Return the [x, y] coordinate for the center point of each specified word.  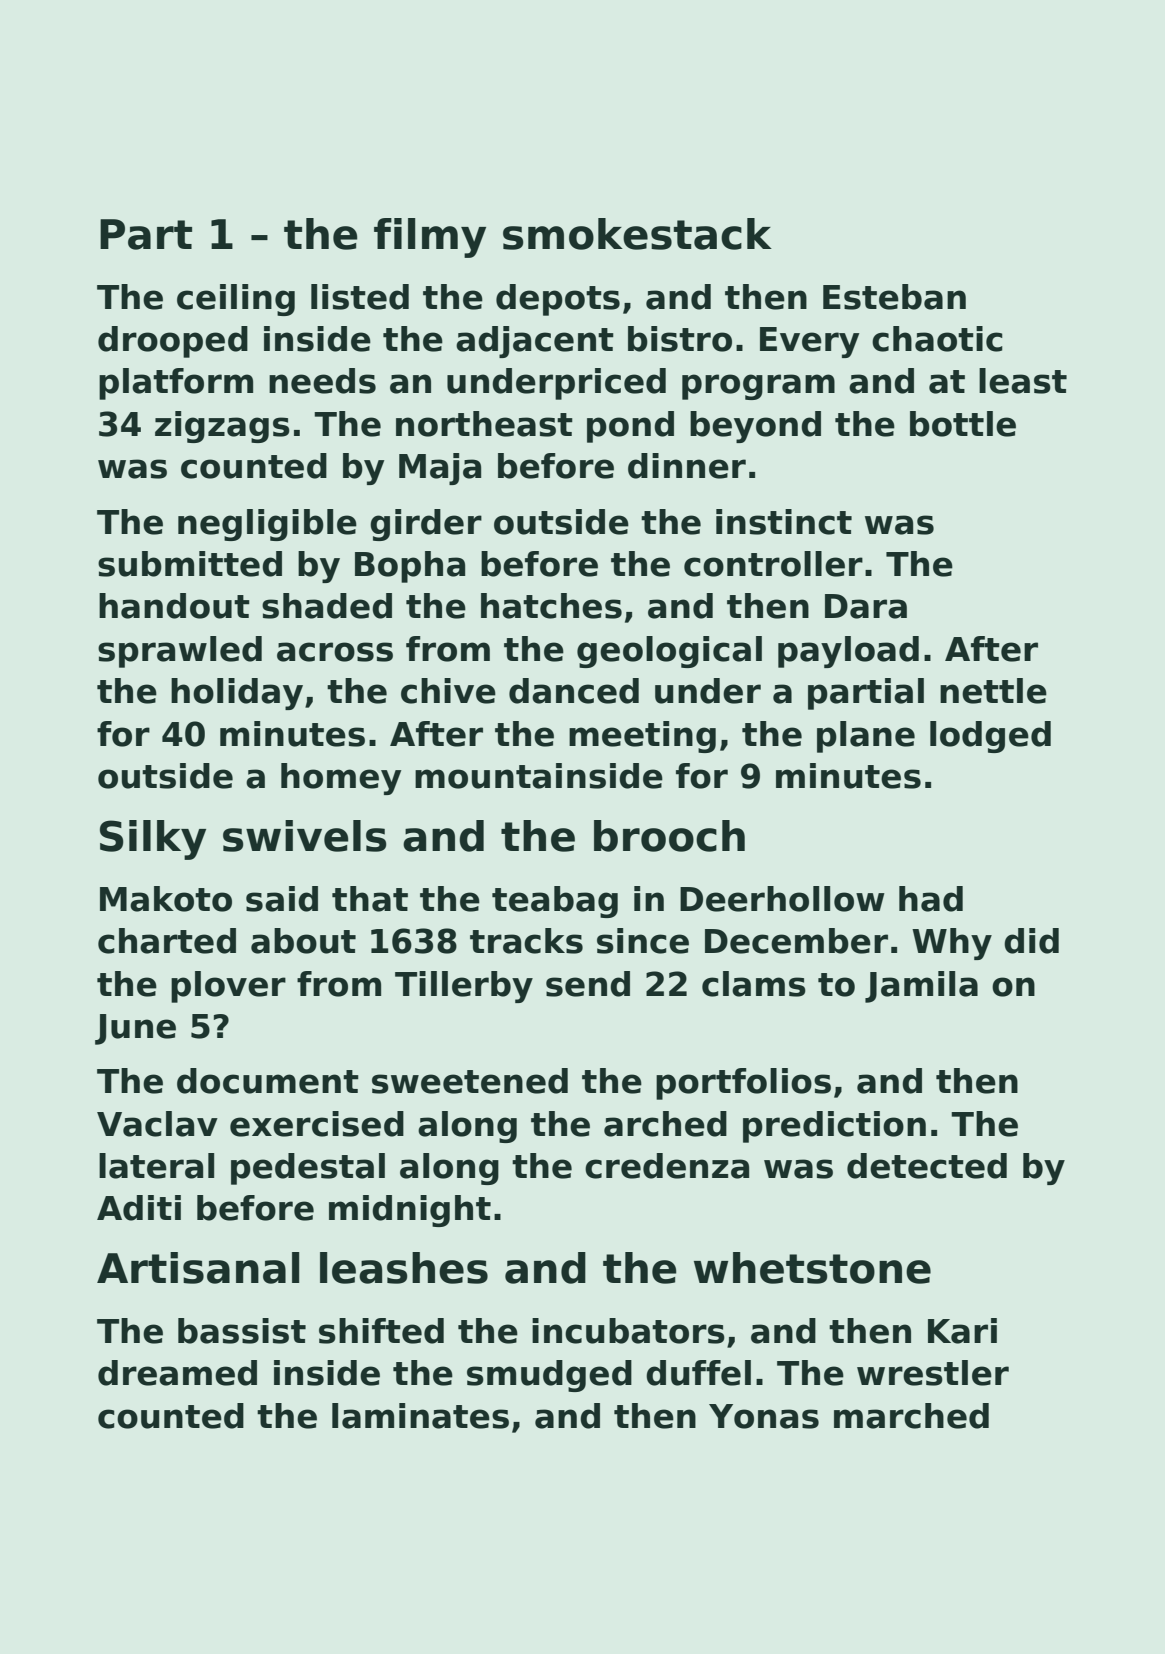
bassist [242, 1331]
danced [574, 691]
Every [809, 342]
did [1031, 941]
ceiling [236, 300]
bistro [680, 339]
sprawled [180, 652]
